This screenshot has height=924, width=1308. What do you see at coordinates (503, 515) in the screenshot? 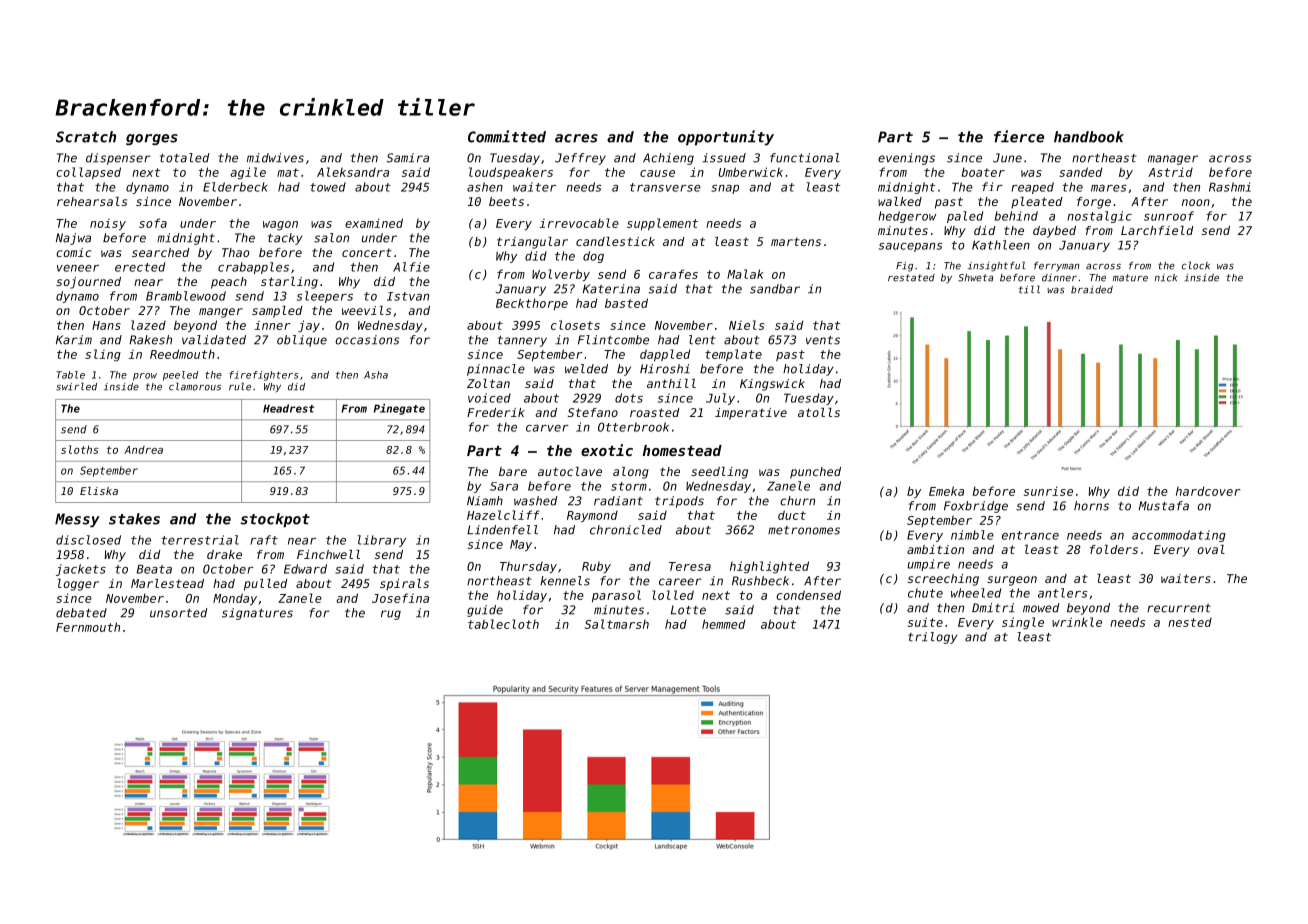
I see `Hazelcliff` at bounding box center [503, 515].
